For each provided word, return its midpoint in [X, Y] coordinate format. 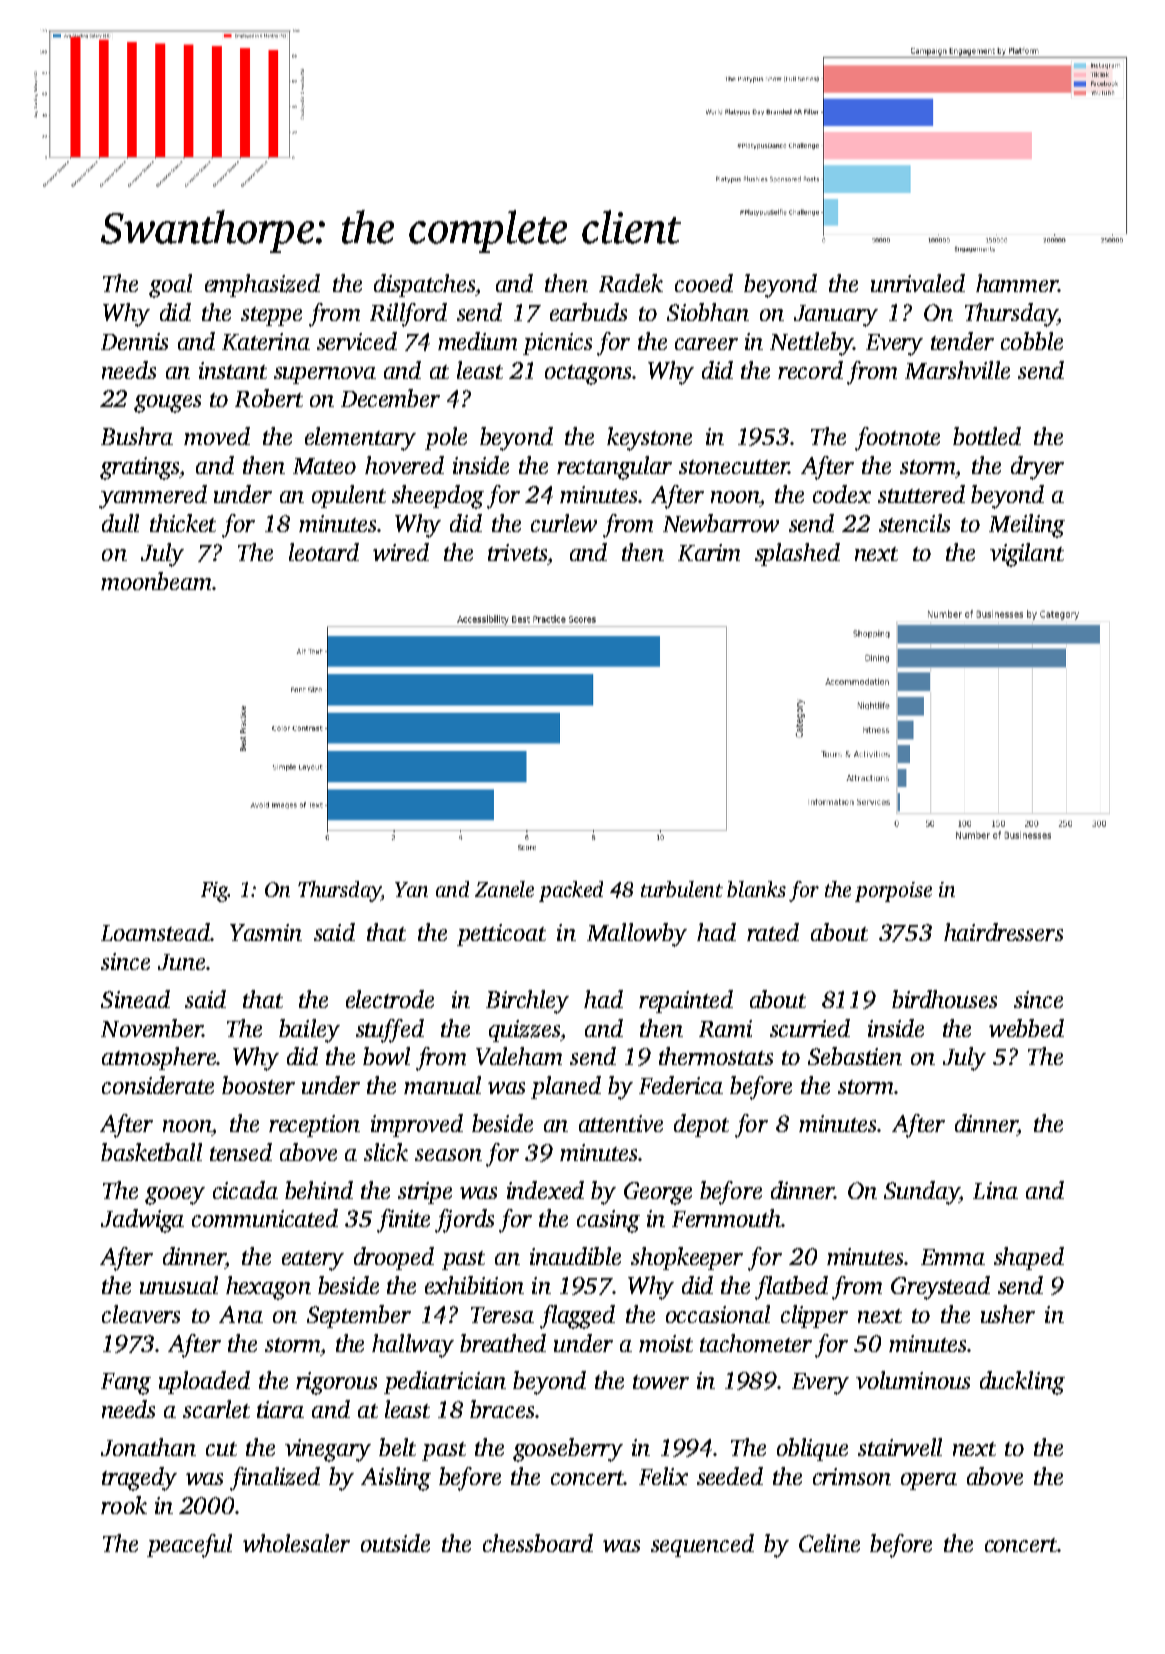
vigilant [1027, 555]
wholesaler [296, 1543]
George [658, 1193]
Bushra [137, 436]
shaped [1029, 1258]
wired [401, 552]
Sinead [135, 999]
